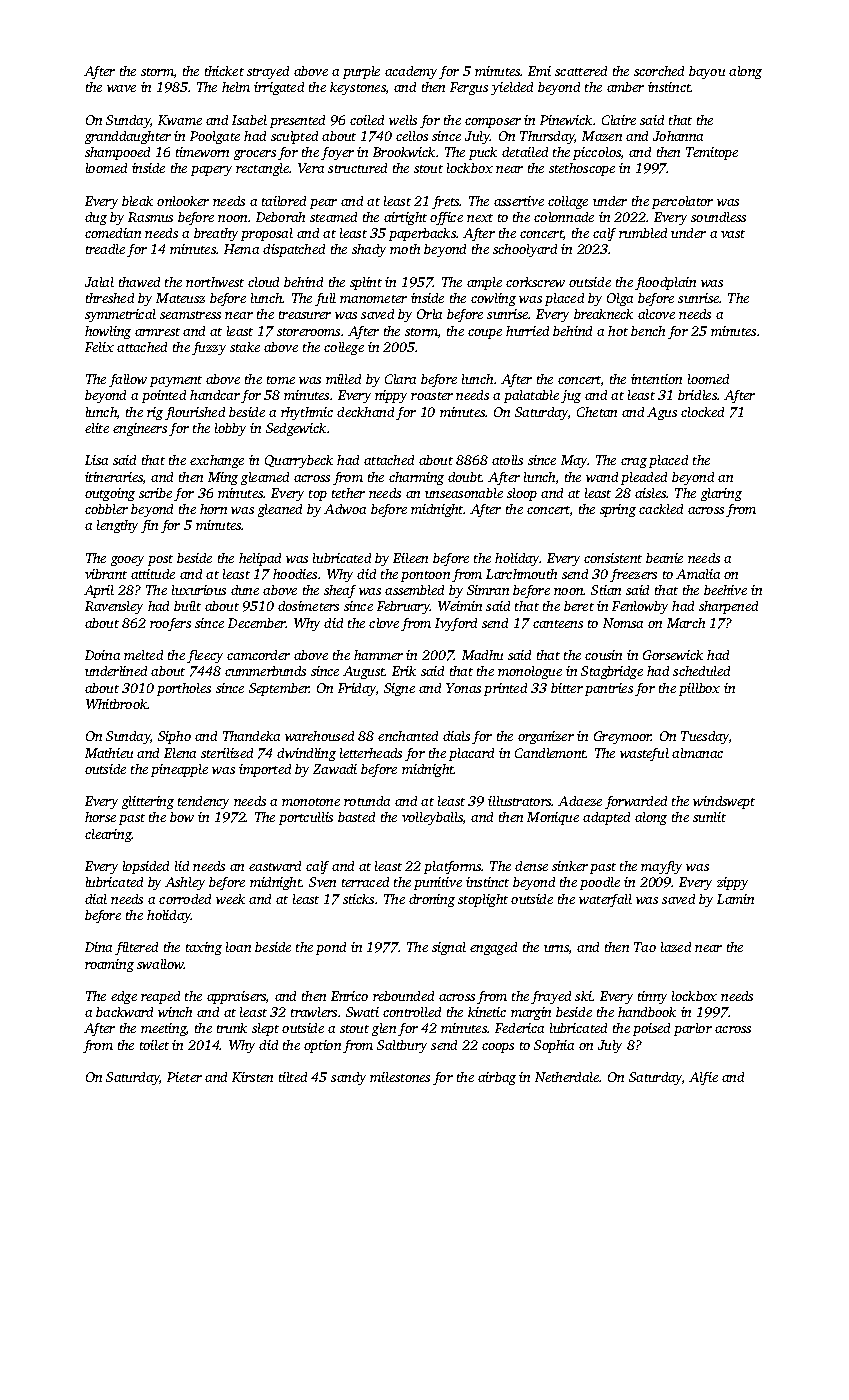 This document has height=1400, width=849. What do you see at coordinates (299, 461) in the document?
I see `Quarrybeck` at bounding box center [299, 461].
